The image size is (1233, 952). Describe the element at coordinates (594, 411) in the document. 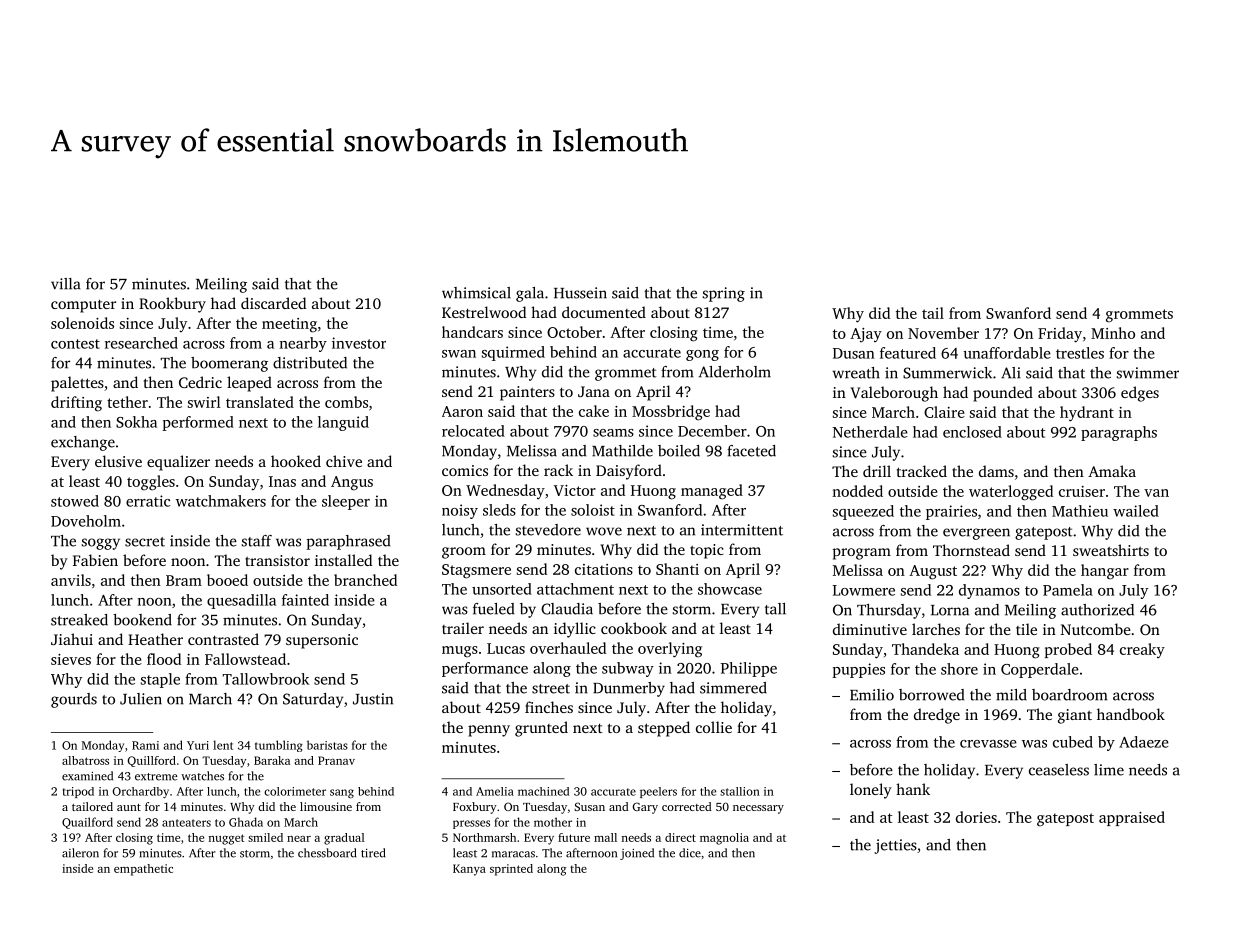

I see `cake` at that location.
